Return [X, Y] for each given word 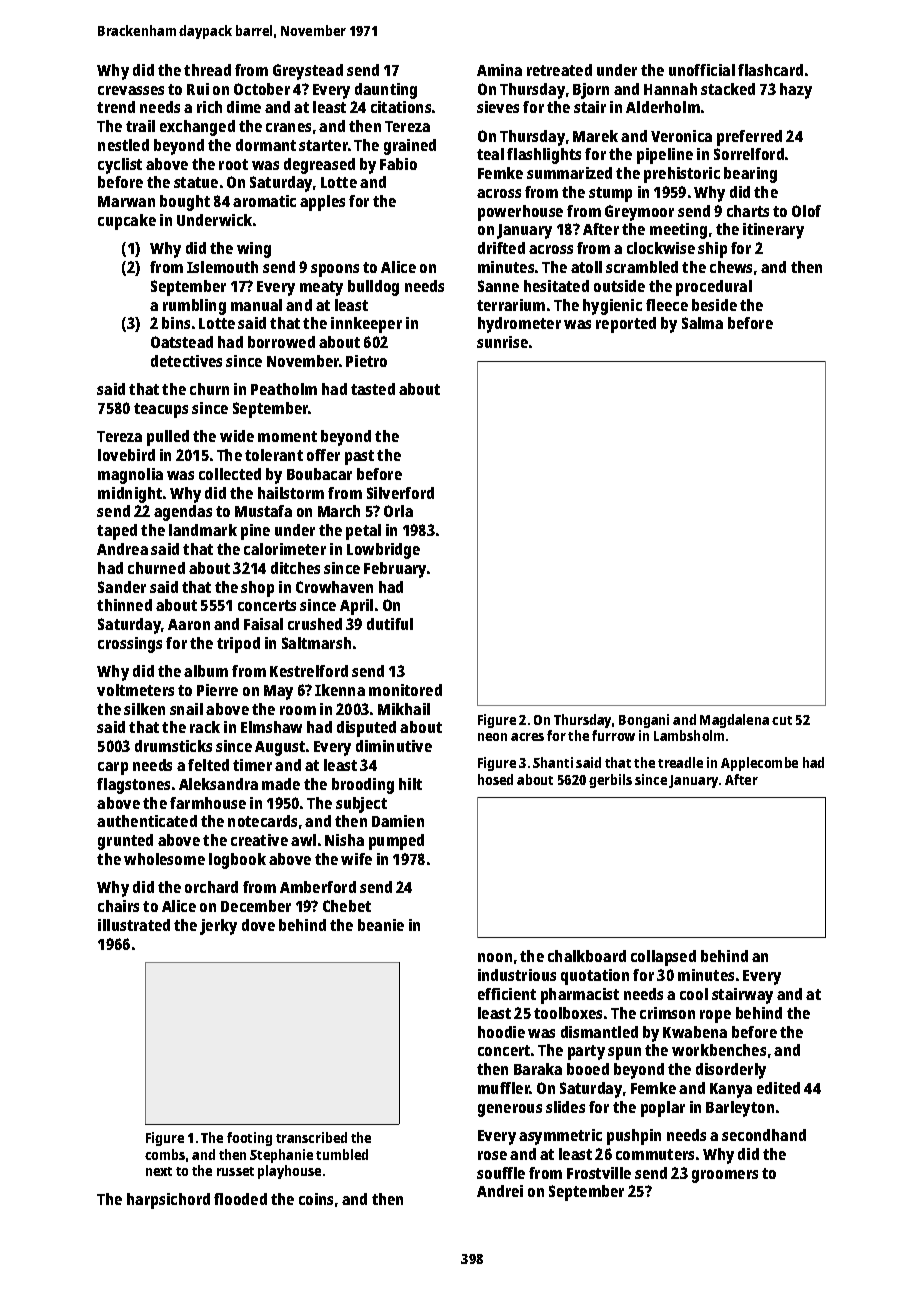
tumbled [342, 1154]
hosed [495, 779]
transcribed [311, 1137]
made [281, 784]
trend [116, 107]
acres [527, 737]
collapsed [663, 958]
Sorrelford [749, 154]
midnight [130, 495]
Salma [702, 323]
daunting [386, 91]
